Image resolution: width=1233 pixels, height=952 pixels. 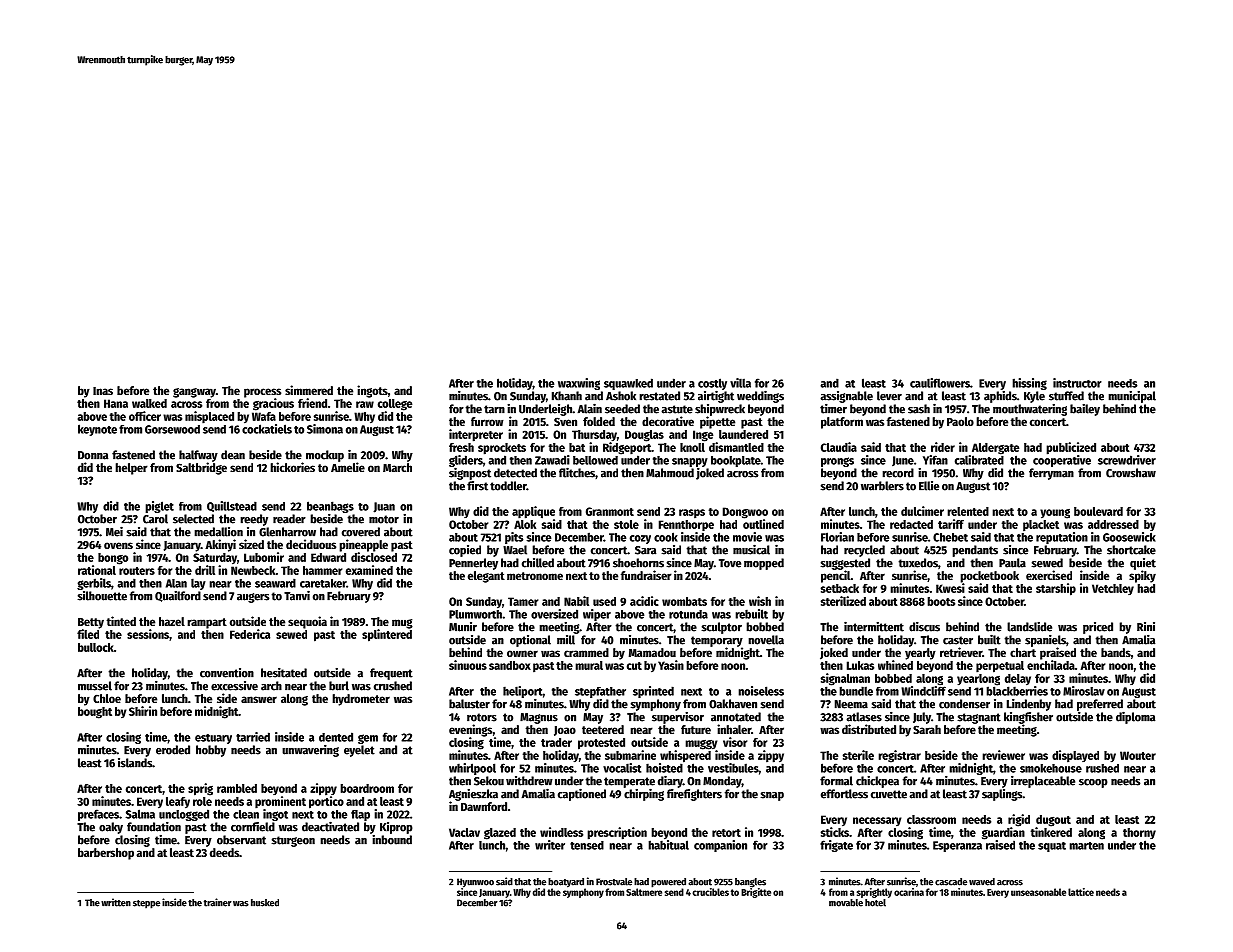 What do you see at coordinates (146, 904) in the screenshot?
I see `steppe` at bounding box center [146, 904].
